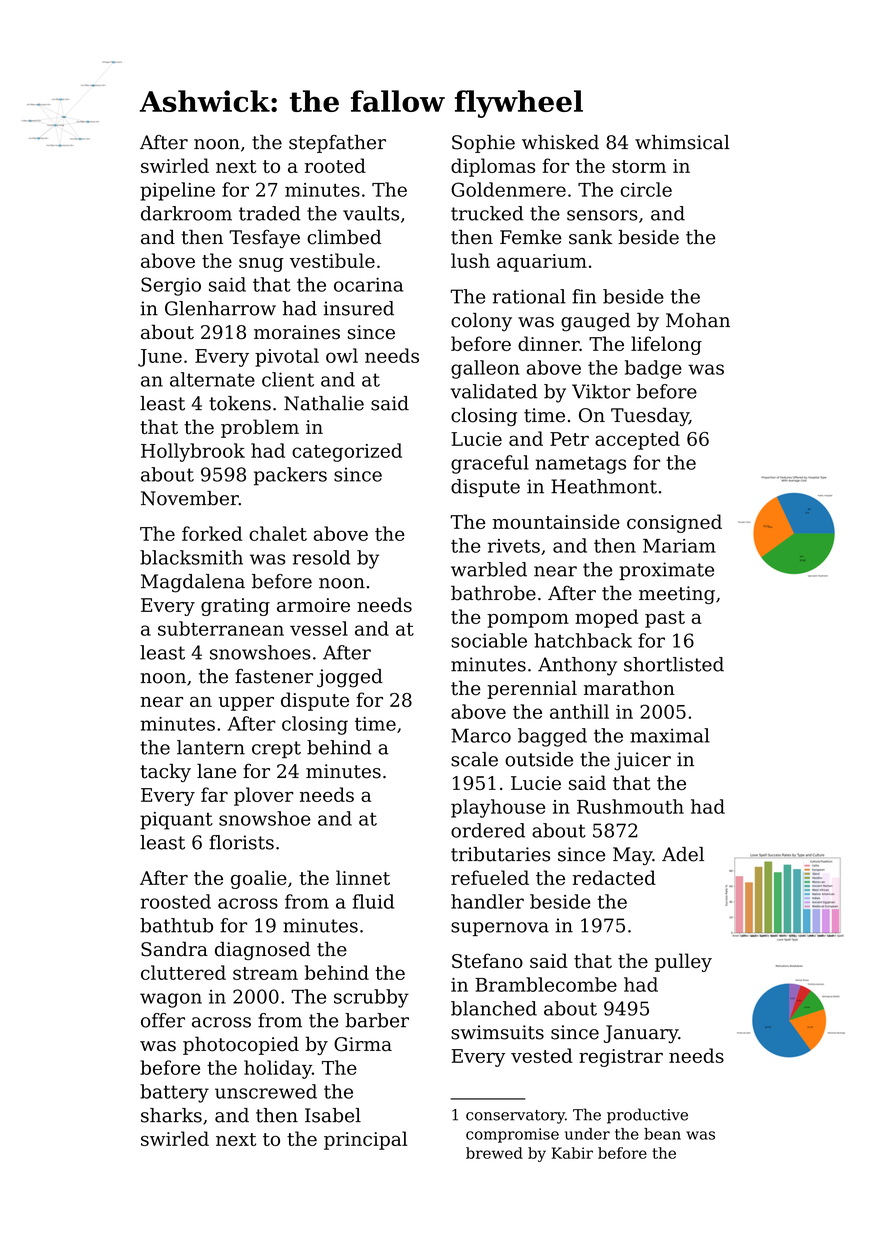 This page has width=871, height=1236. I want to click on lane, so click(216, 771).
